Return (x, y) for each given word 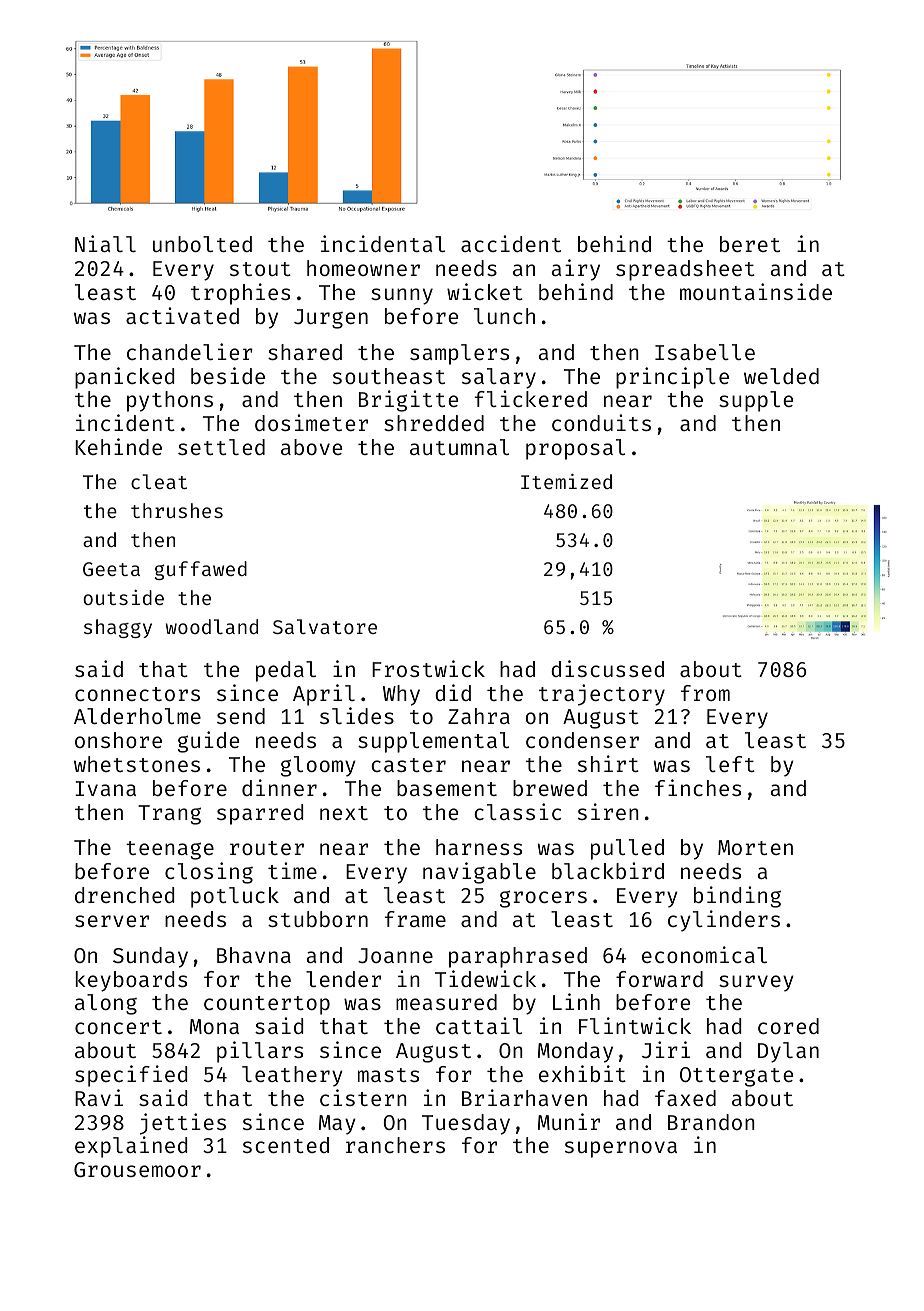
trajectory (602, 695)
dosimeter (311, 422)
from (705, 693)
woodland (212, 626)
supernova (621, 1149)
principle (672, 378)
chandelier (190, 351)
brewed (550, 788)
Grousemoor (137, 1169)
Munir (569, 1121)
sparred (260, 814)
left (730, 764)
